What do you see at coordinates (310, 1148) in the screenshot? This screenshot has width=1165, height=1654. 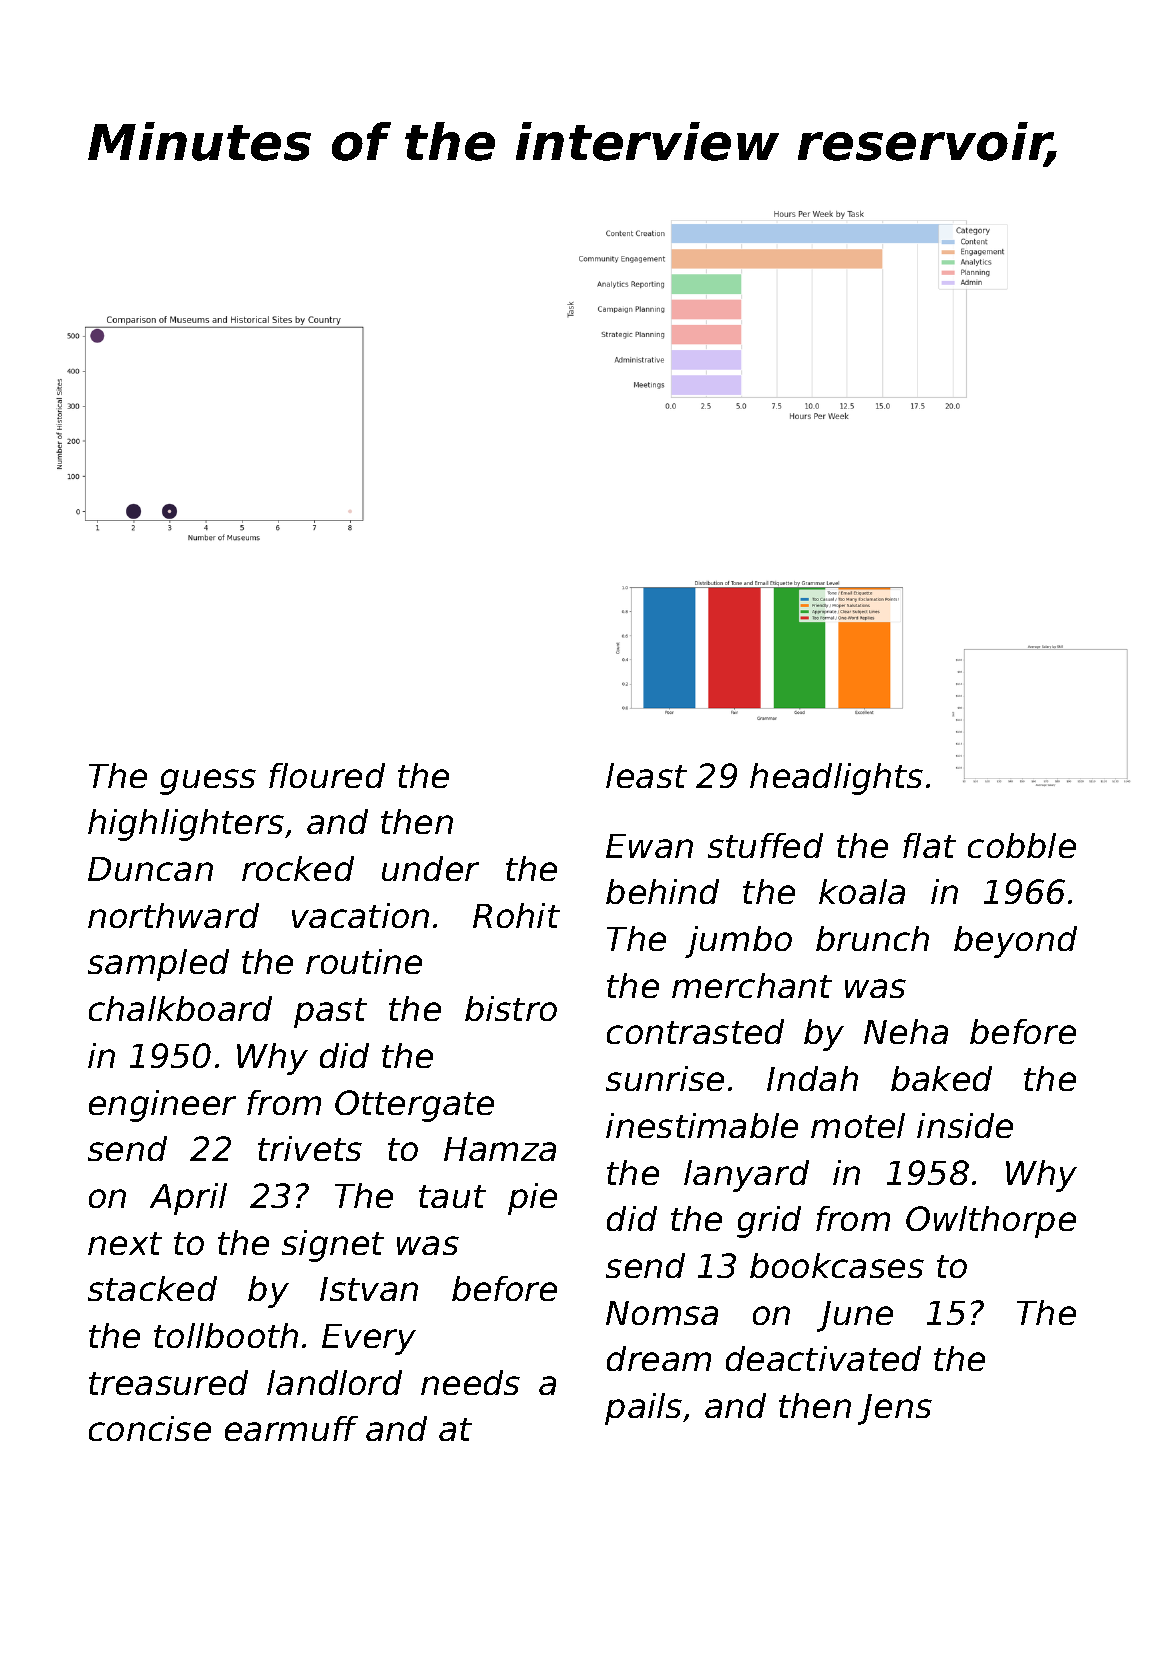 I see `trivets` at bounding box center [310, 1148].
